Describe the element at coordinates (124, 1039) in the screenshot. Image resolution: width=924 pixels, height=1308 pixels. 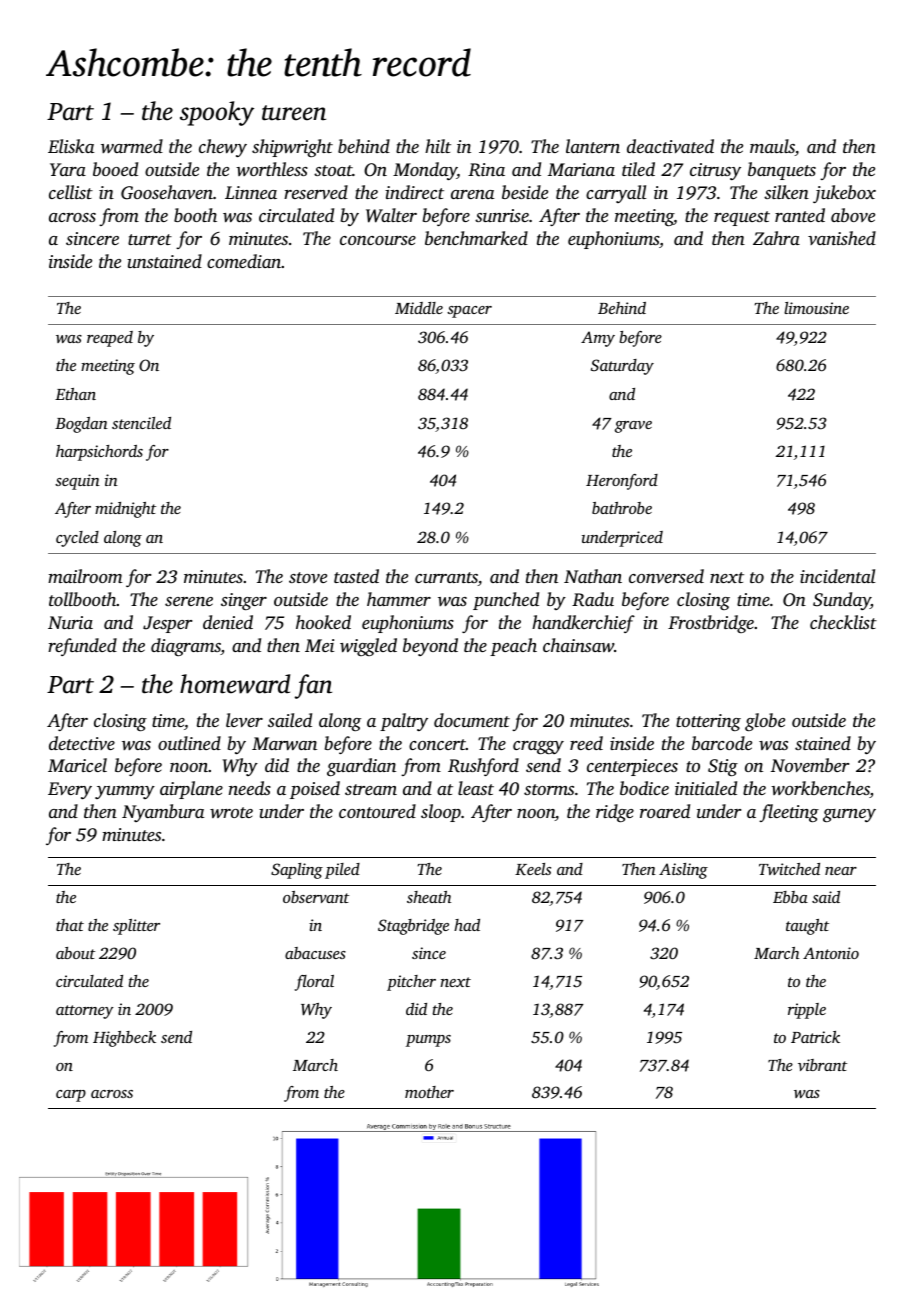
I see `Highbeck` at that location.
